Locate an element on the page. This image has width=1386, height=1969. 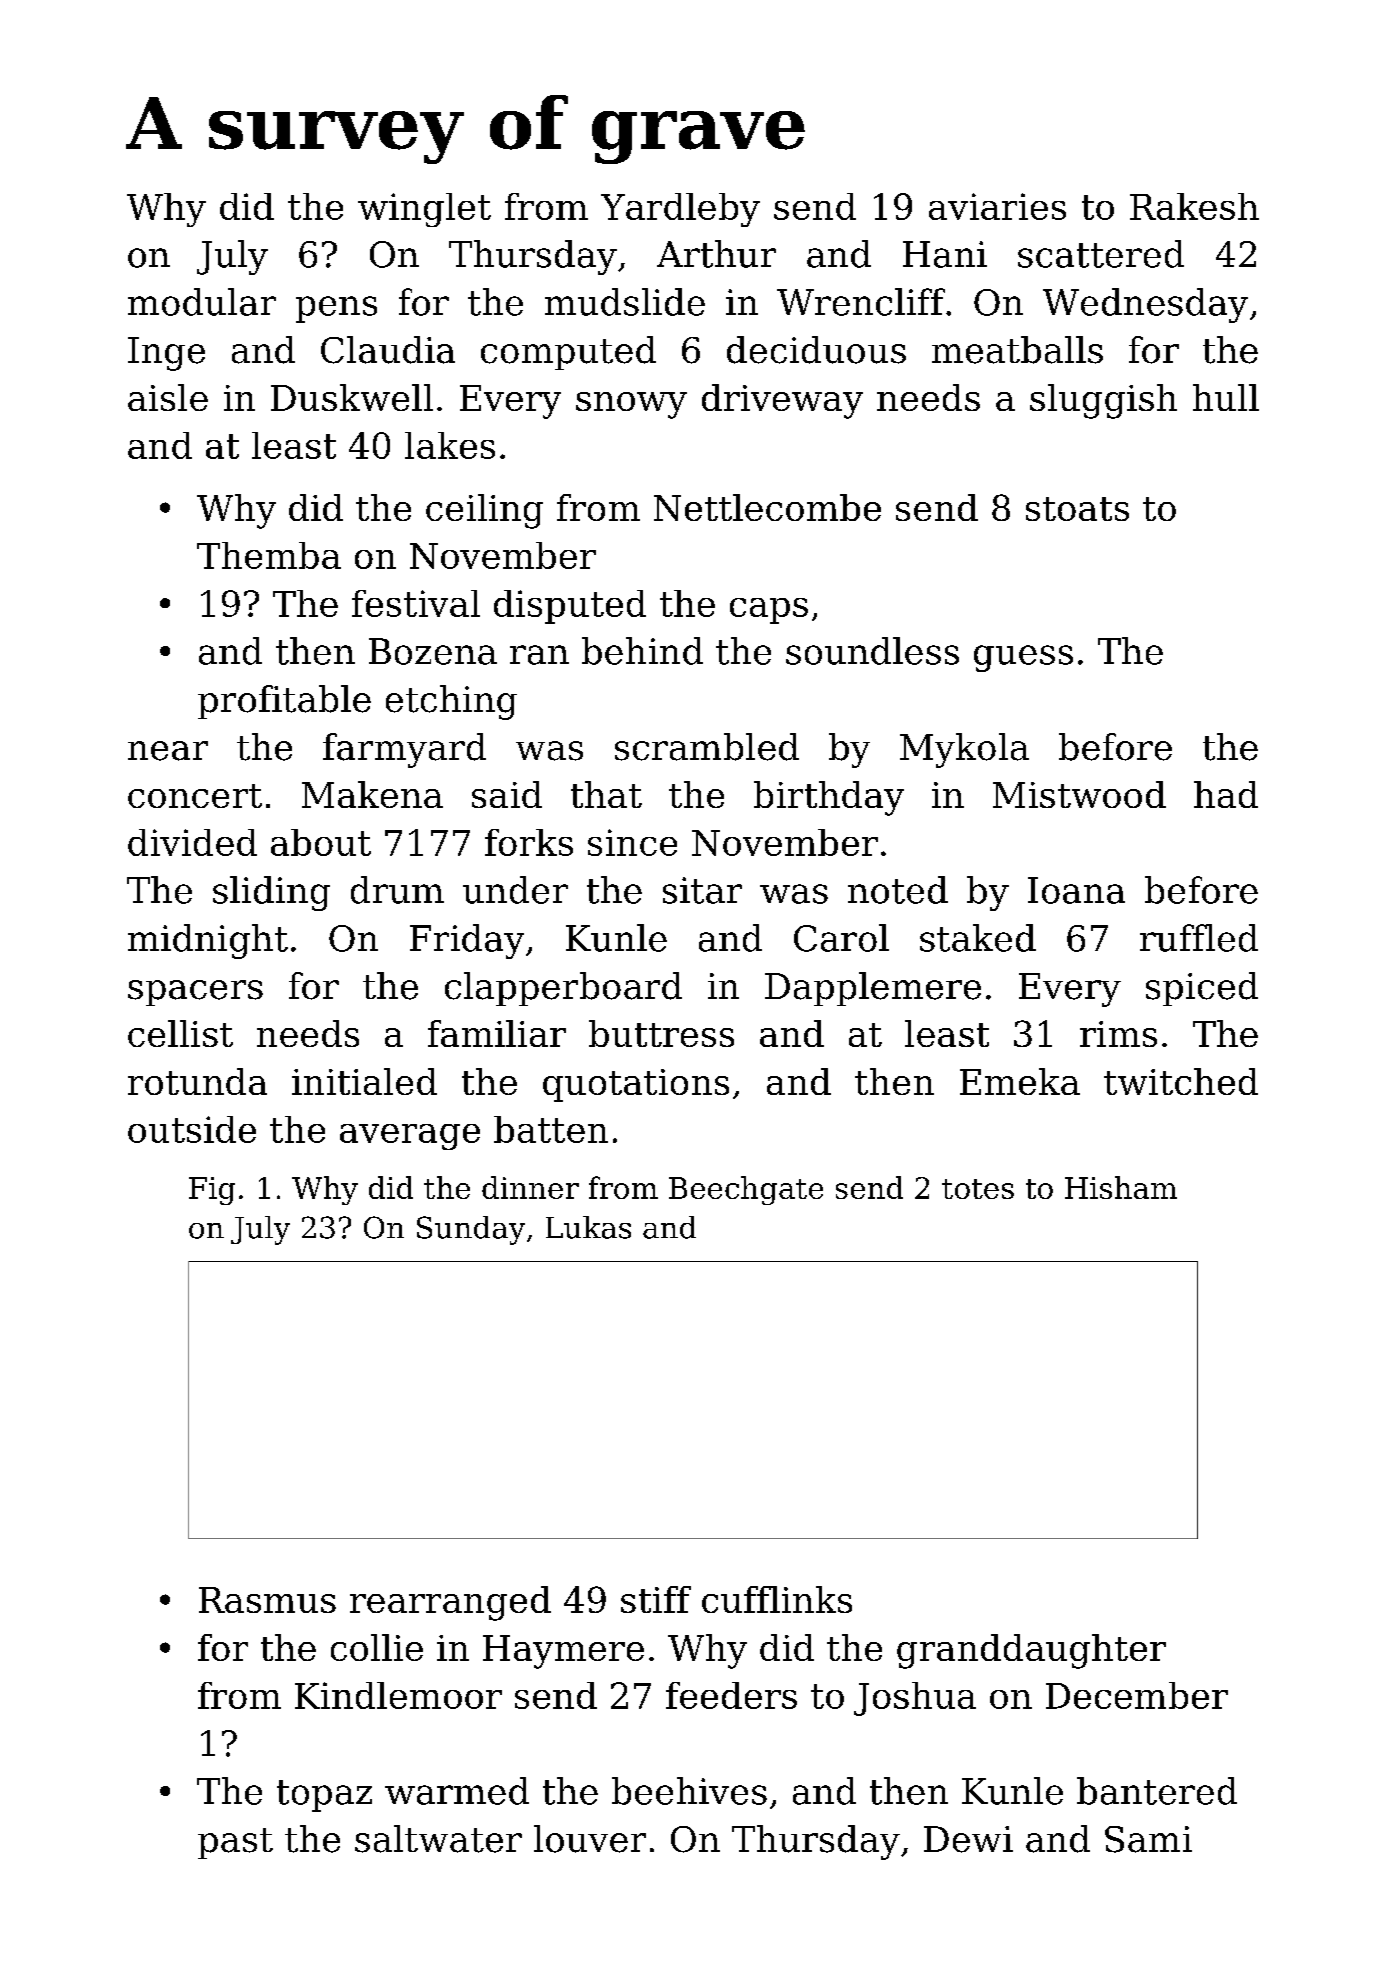
granddaughter is located at coordinates (1031, 1651).
